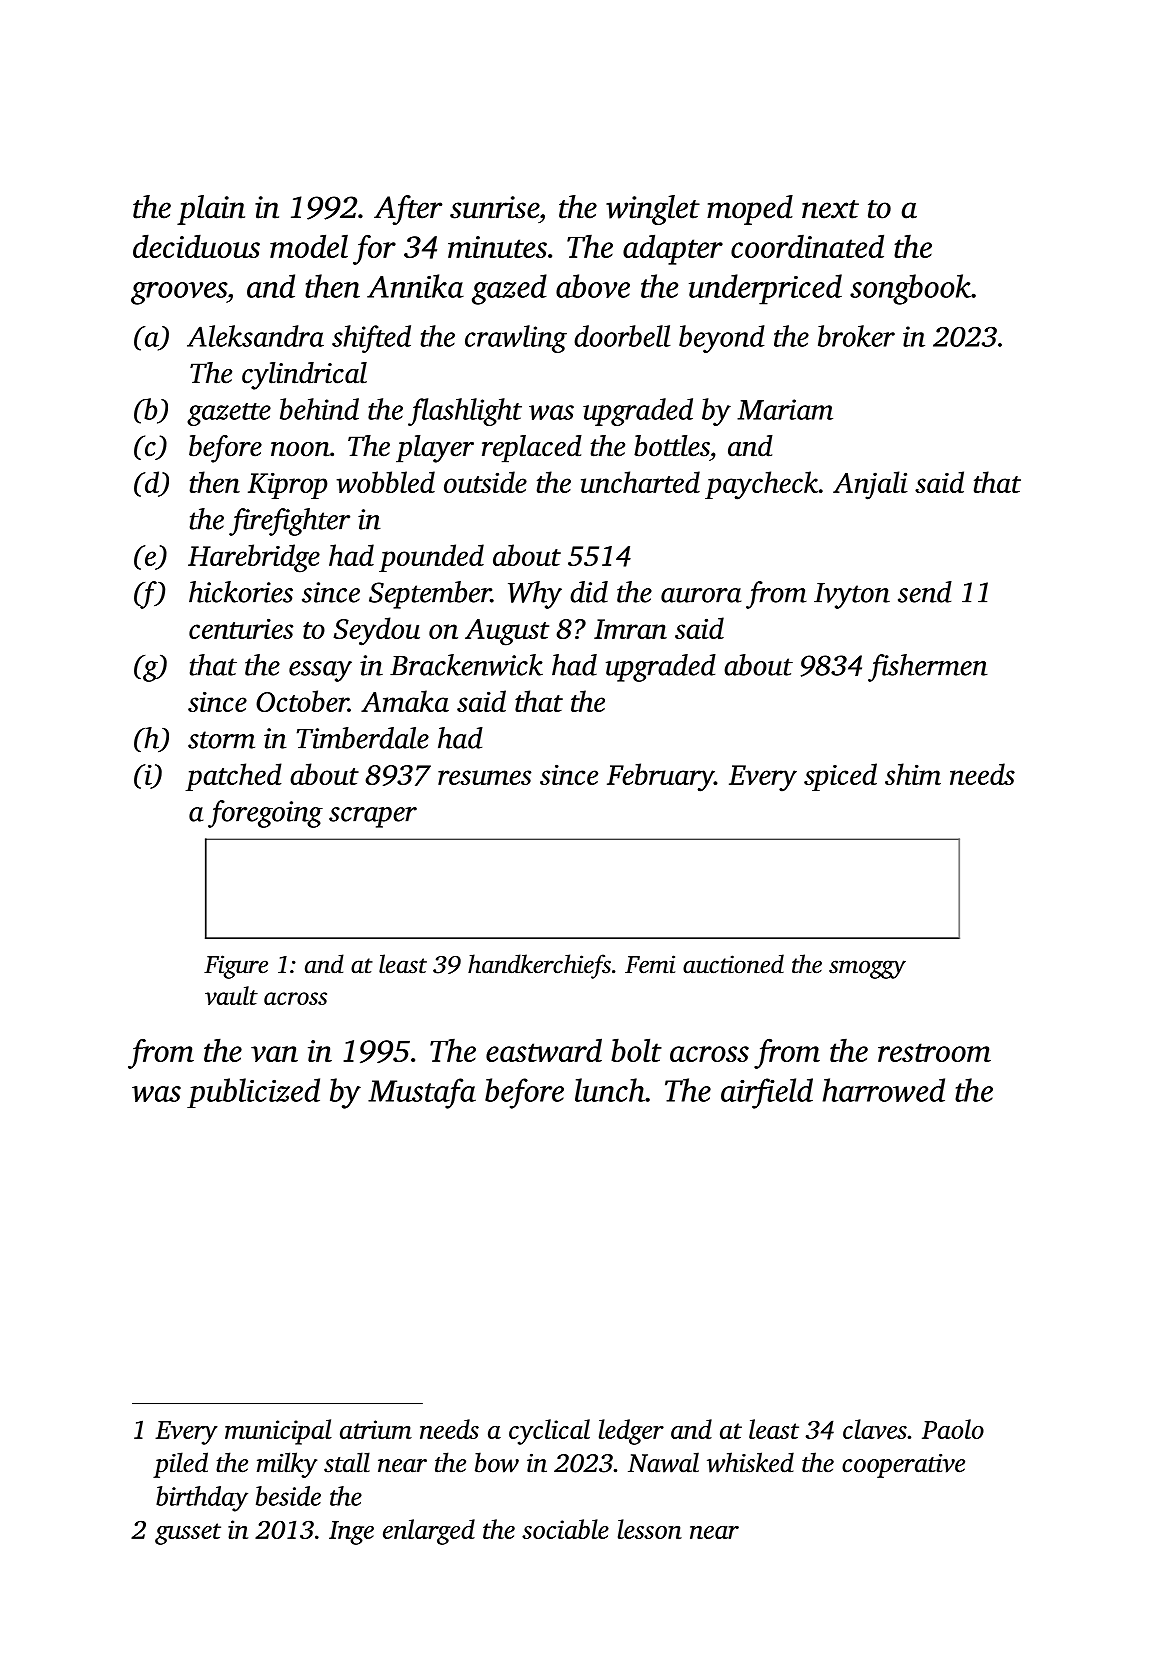  Describe the element at coordinates (830, 209) in the screenshot. I see `next` at that location.
